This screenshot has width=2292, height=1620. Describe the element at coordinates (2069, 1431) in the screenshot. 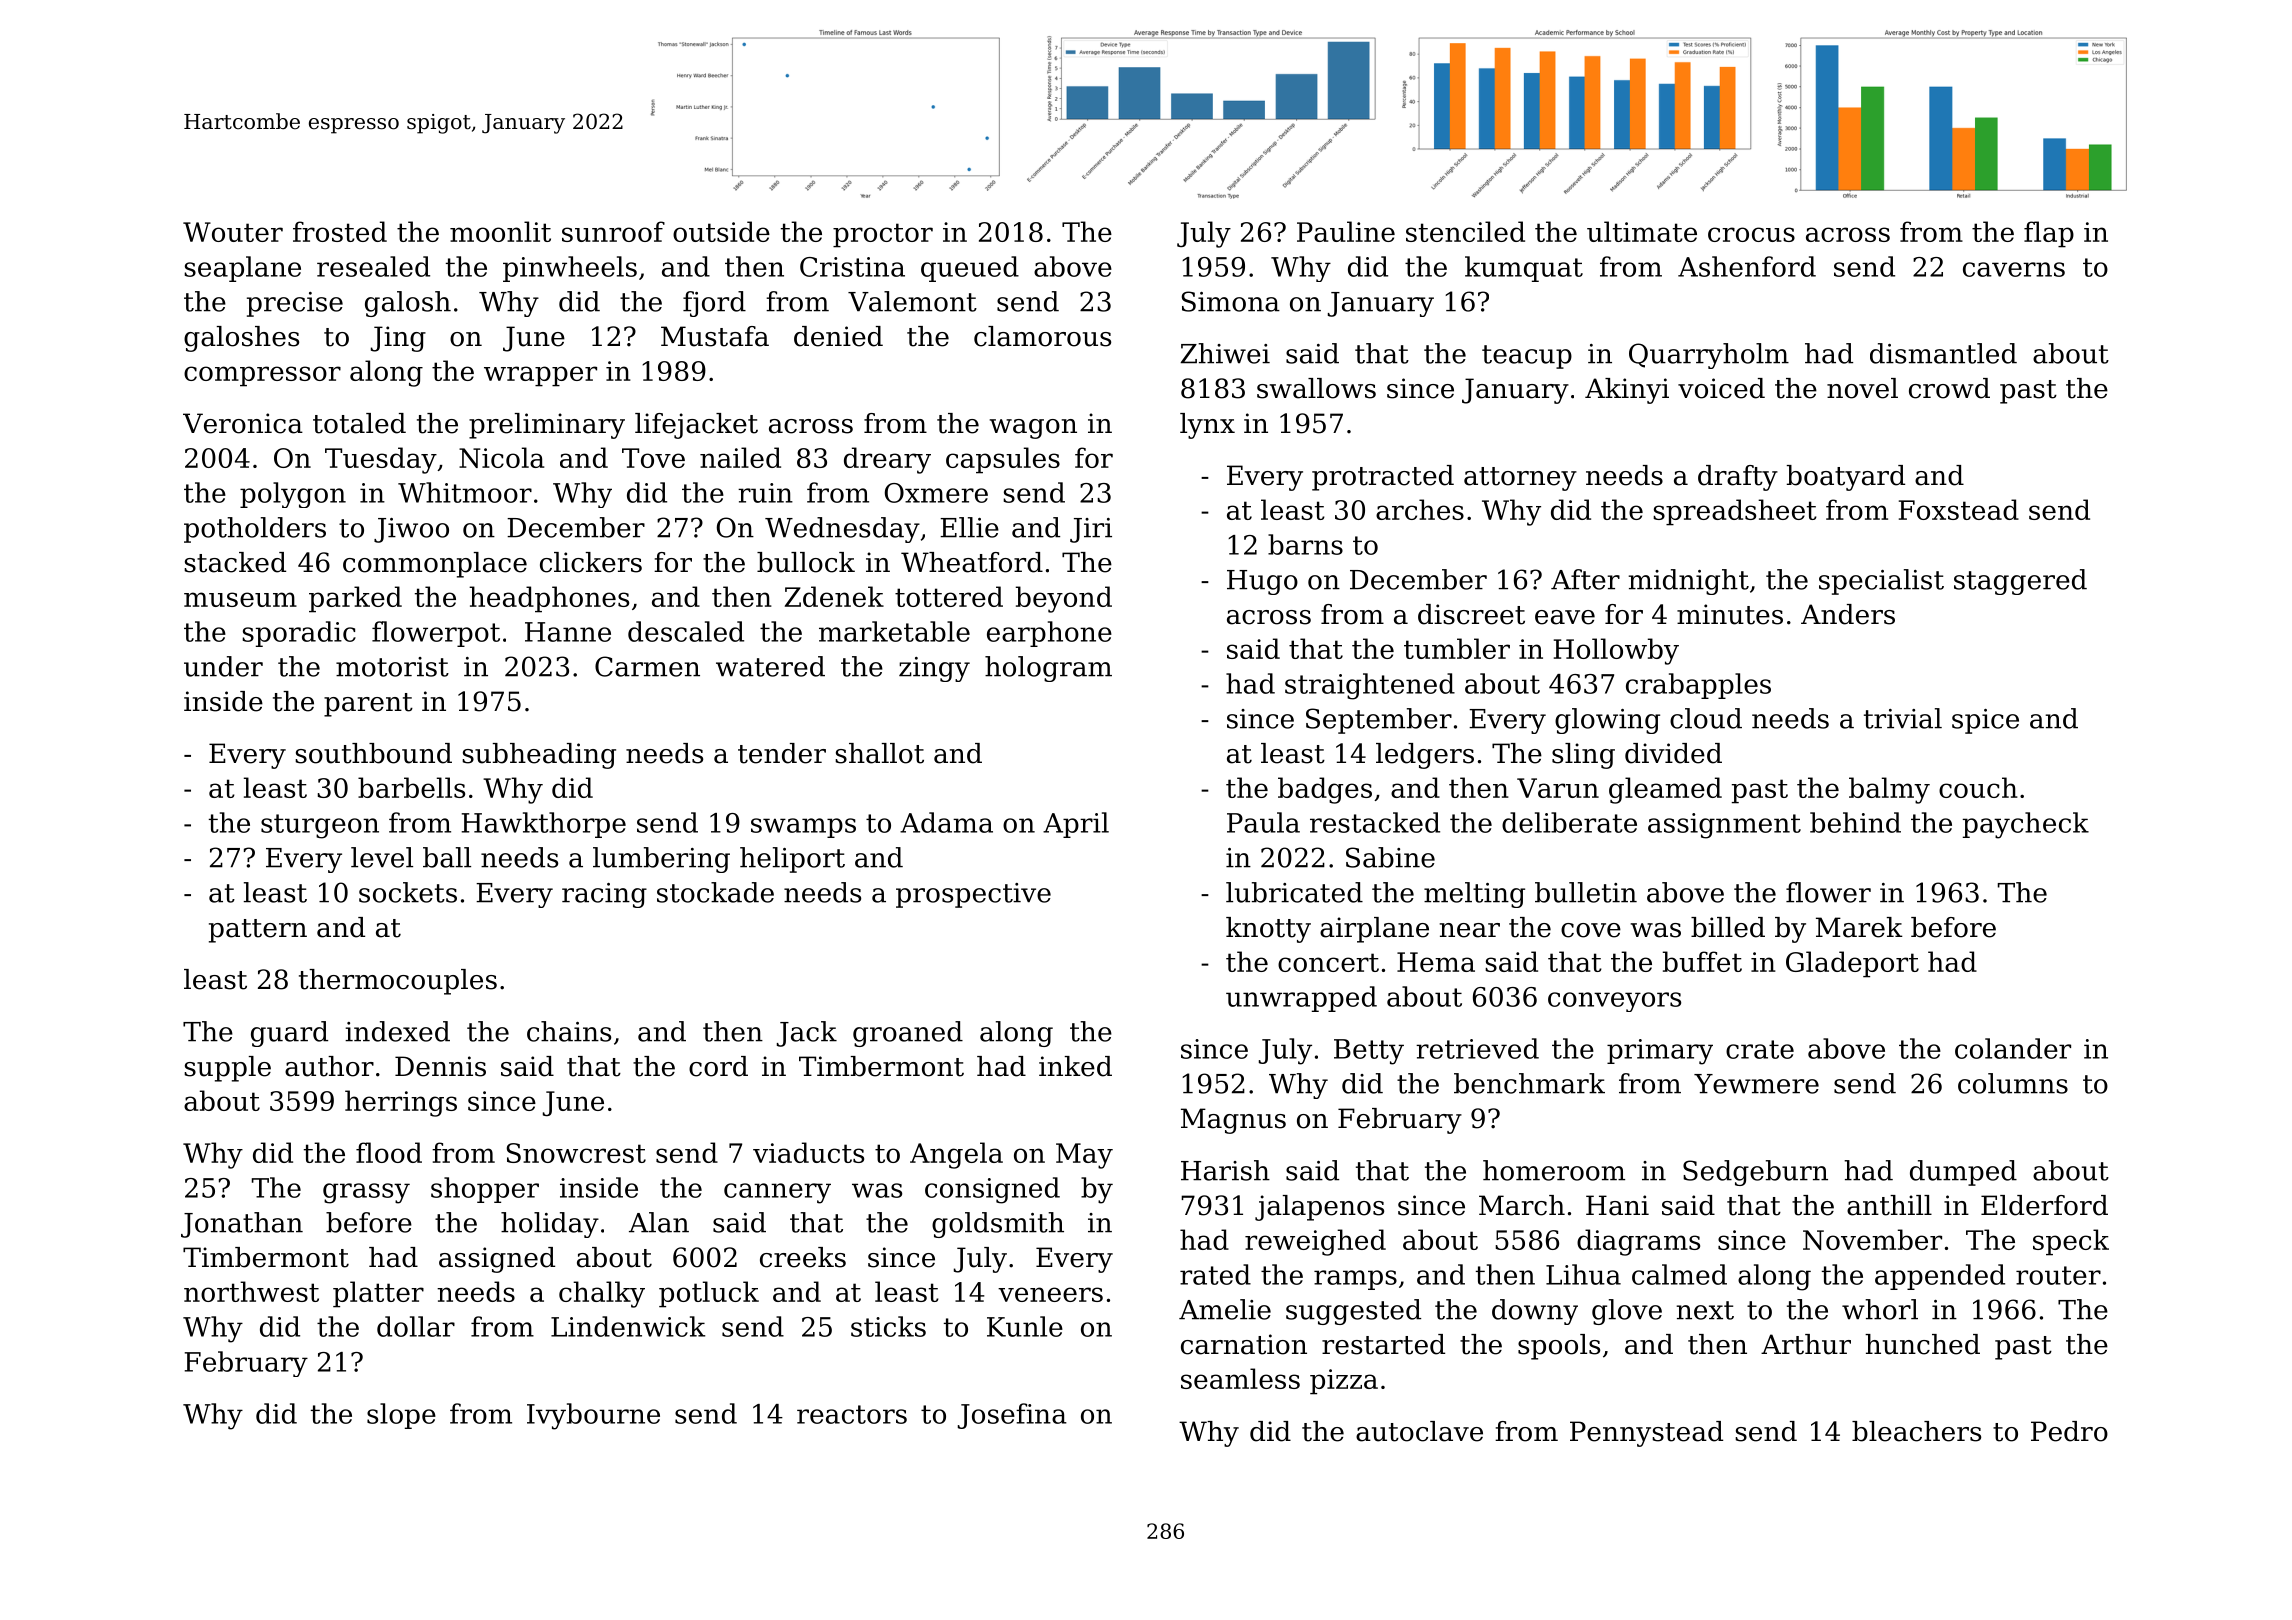

I see `Pedro` at that location.
